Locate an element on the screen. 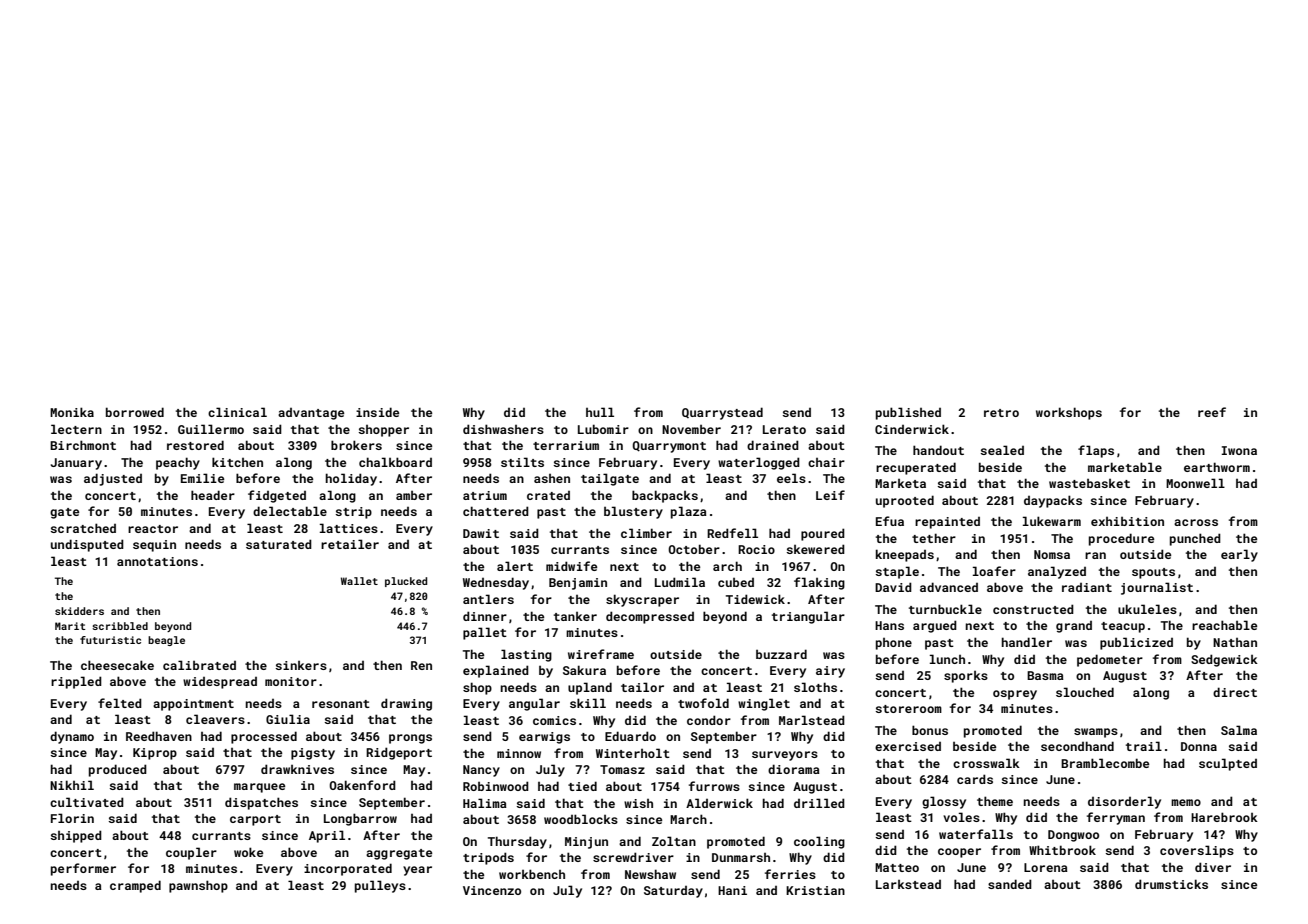 This screenshot has height=924, width=1308. Iwona is located at coordinates (1239, 450).
